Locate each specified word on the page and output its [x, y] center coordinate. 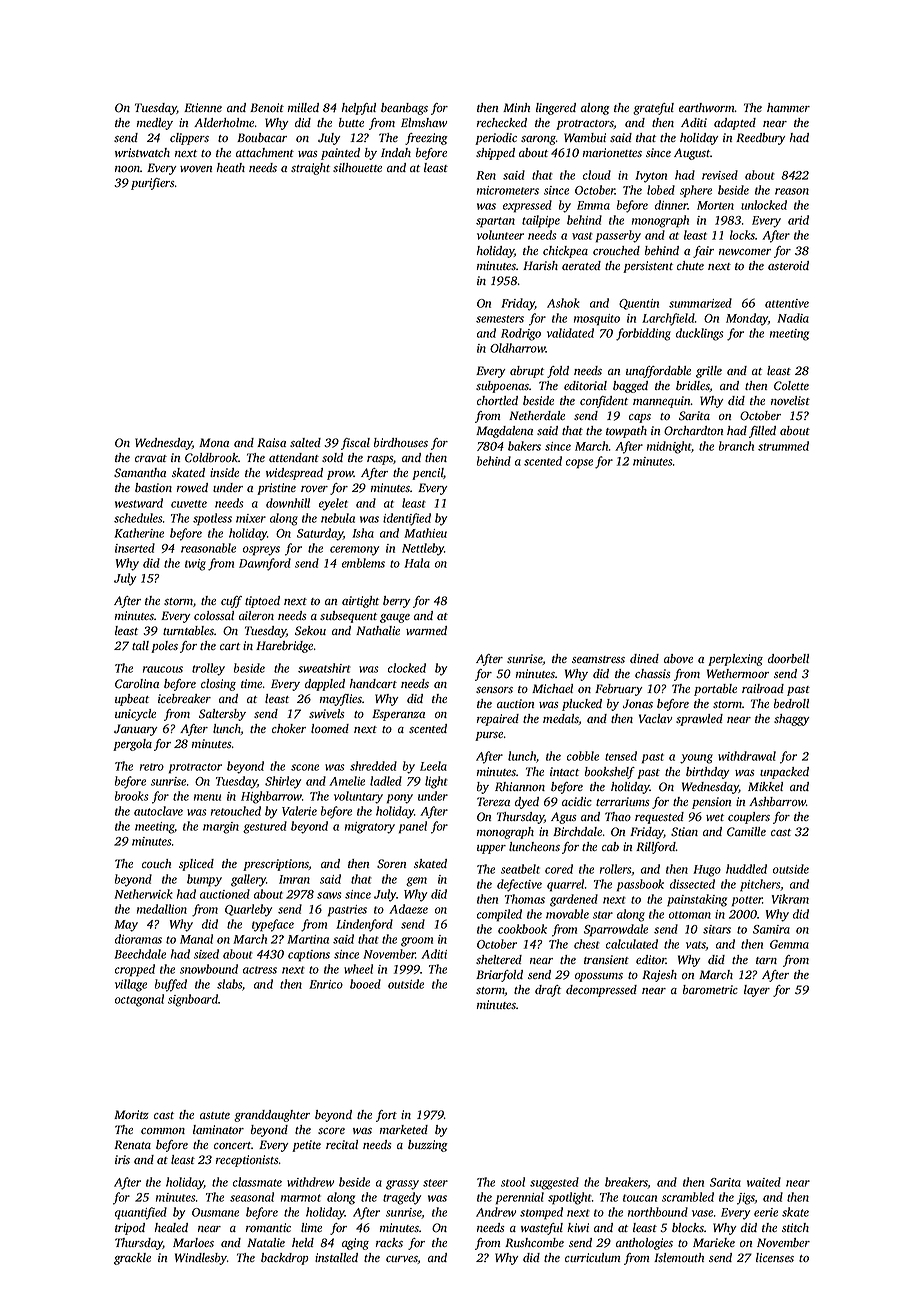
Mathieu [425, 533]
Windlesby [201, 1259]
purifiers [152, 184]
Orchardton [693, 431]
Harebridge [284, 647]
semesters [500, 319]
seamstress [598, 659]
